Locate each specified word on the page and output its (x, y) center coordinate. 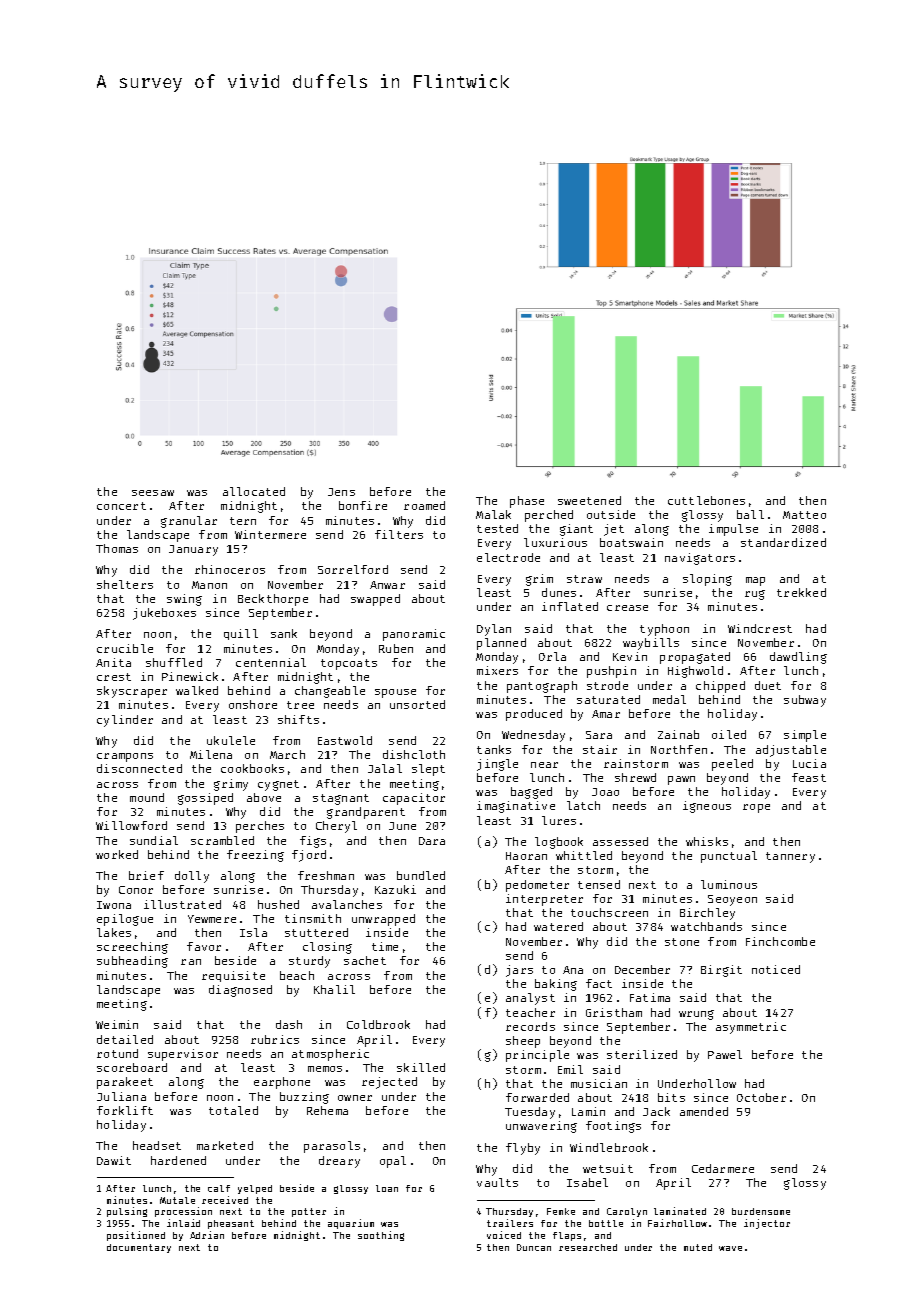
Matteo (804, 515)
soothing (381, 1236)
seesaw (153, 493)
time (385, 946)
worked (117, 854)
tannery (790, 857)
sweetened (589, 500)
